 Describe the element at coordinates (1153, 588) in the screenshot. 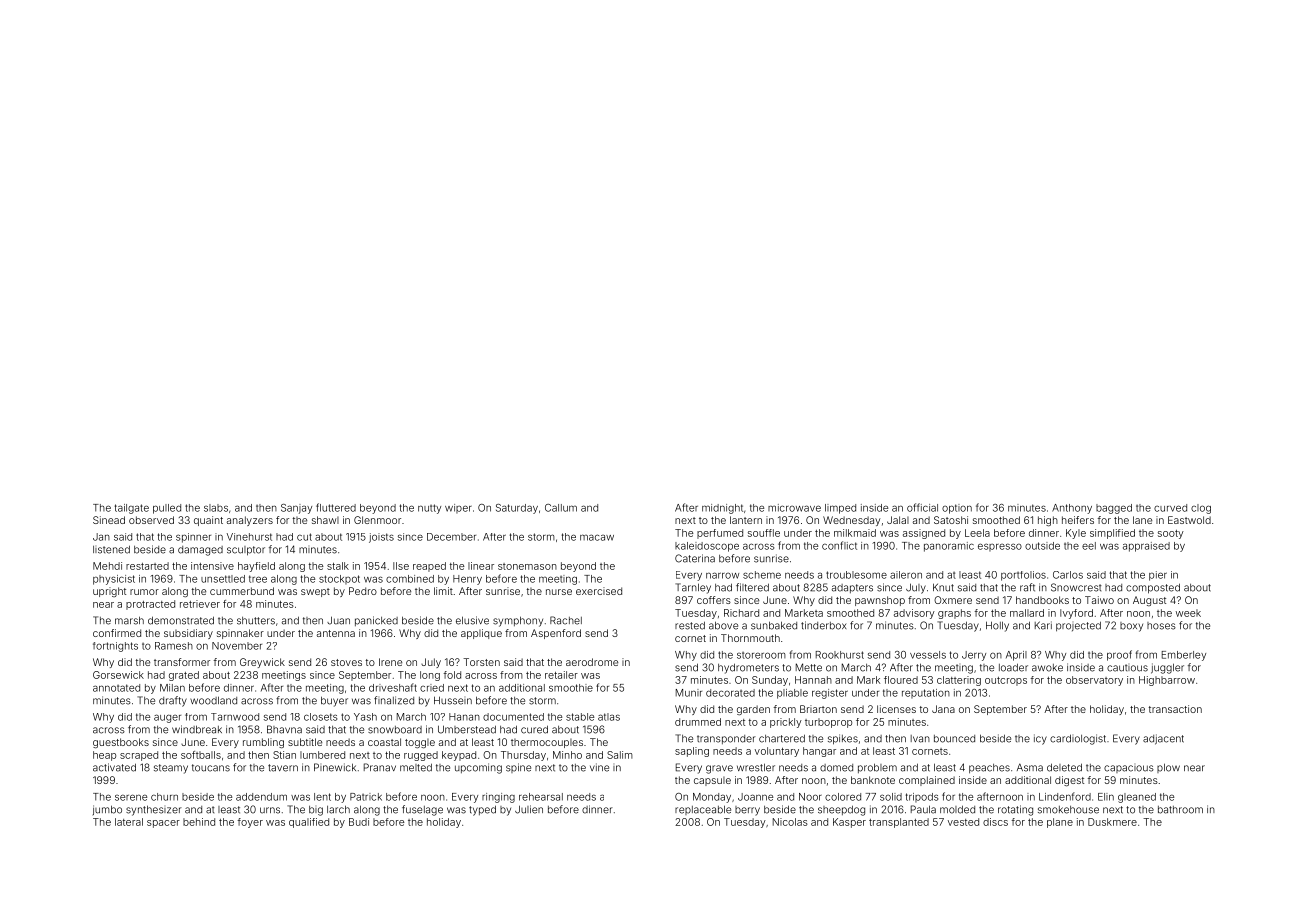

I see `composted` at that location.
